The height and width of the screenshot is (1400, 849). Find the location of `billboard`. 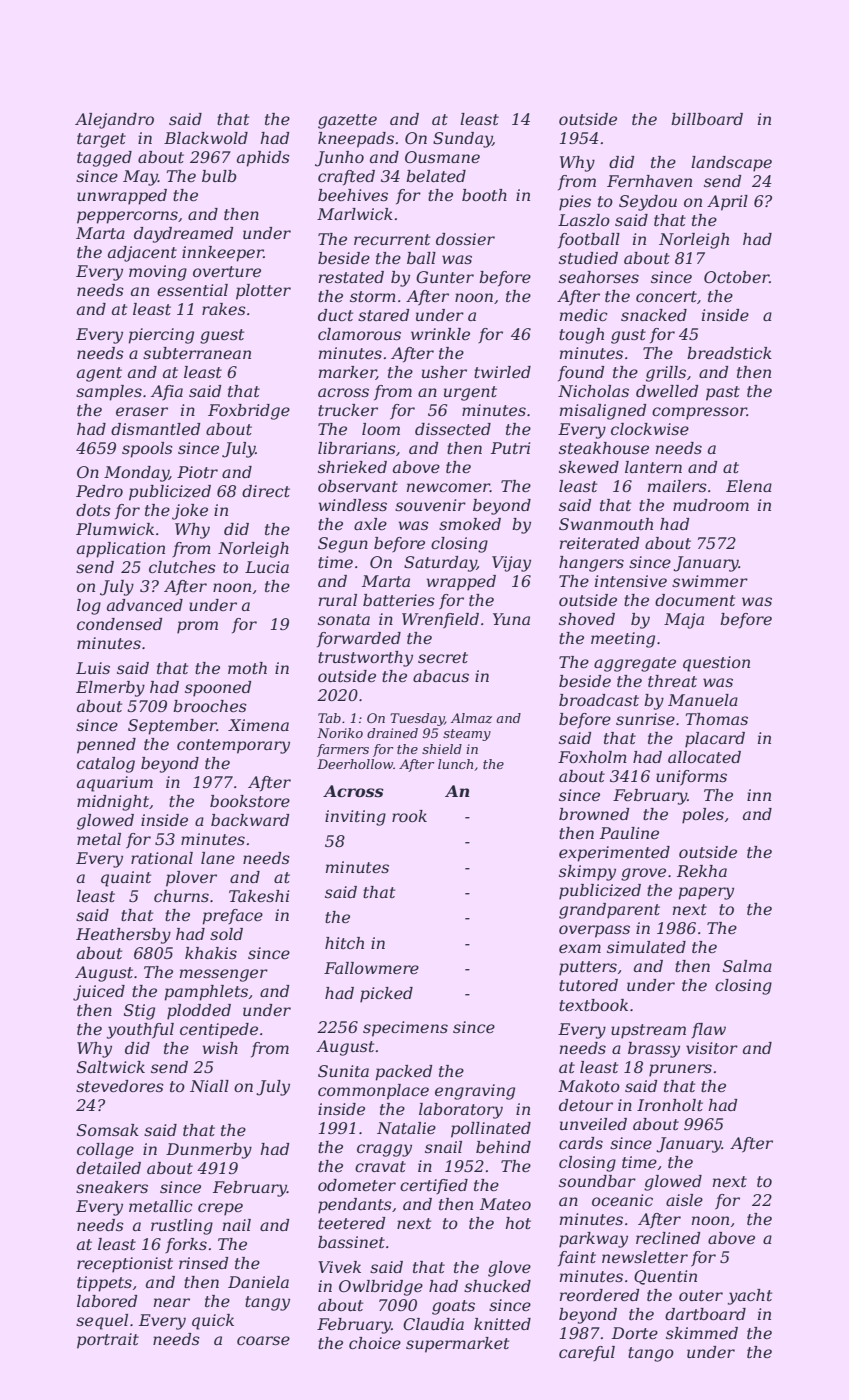

billboard is located at coordinates (707, 119).
